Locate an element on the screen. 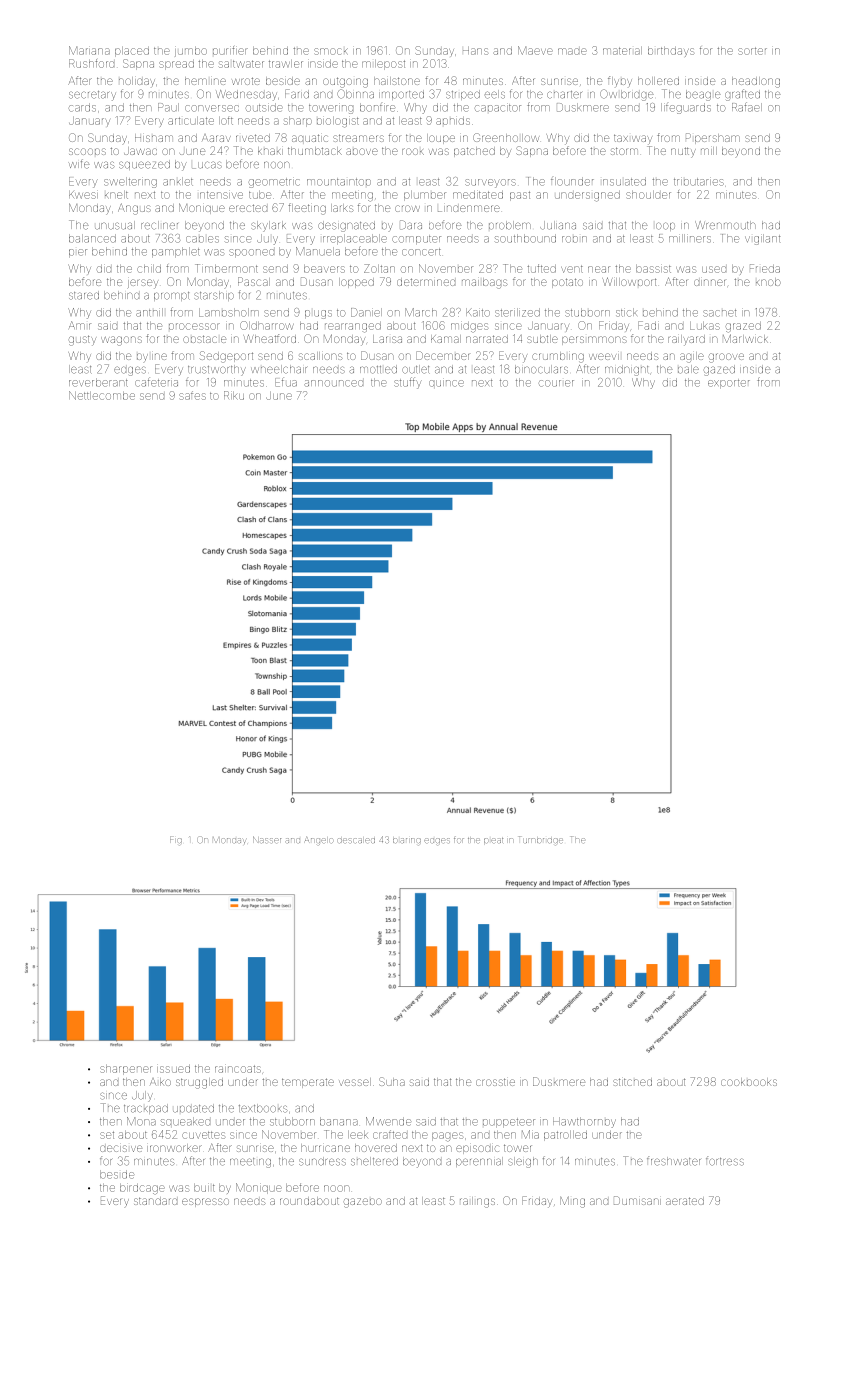 The width and height of the screenshot is (849, 1400). Owlbridge is located at coordinates (627, 95).
